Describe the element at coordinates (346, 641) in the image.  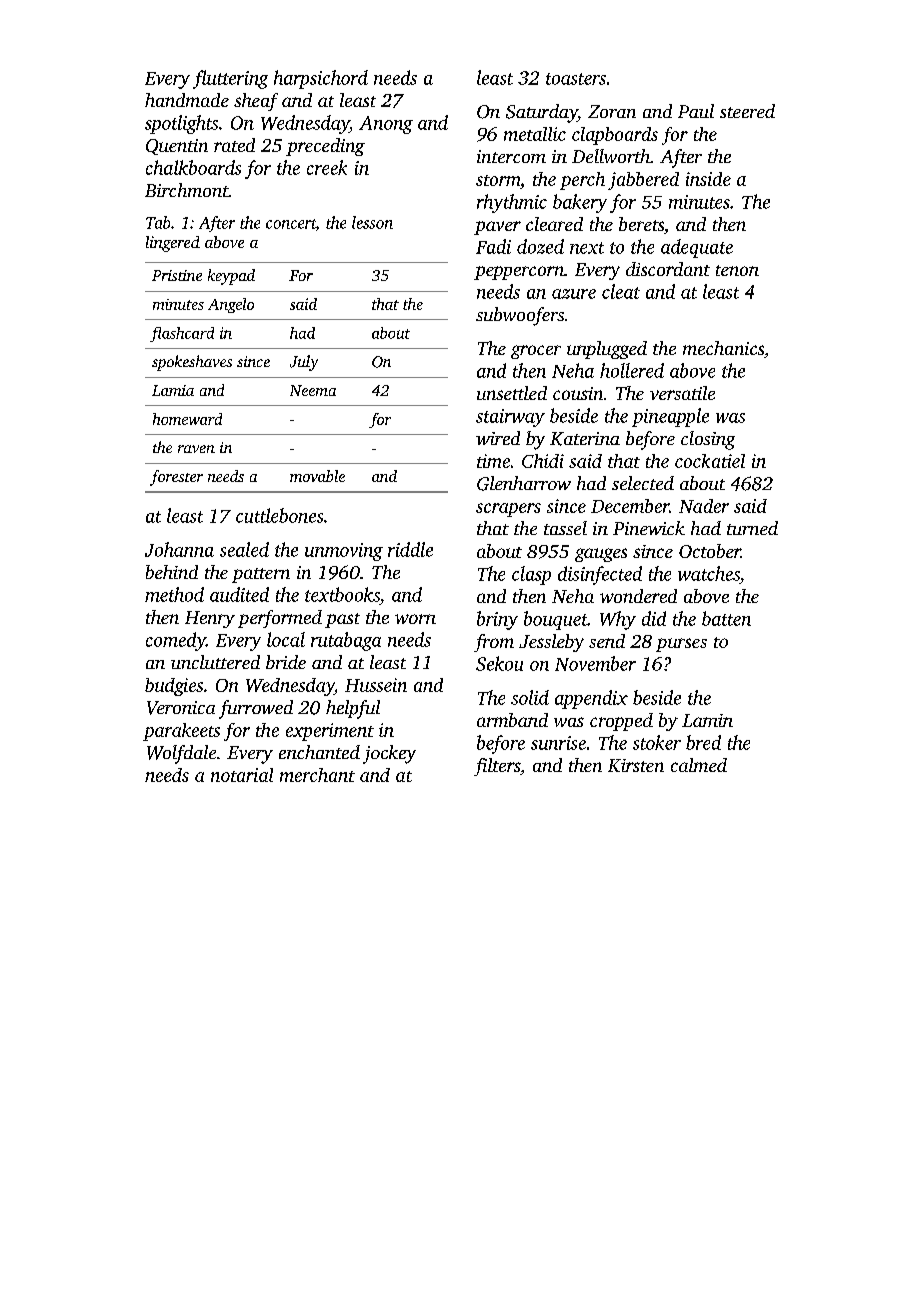
I see `rutabaga` at that location.
